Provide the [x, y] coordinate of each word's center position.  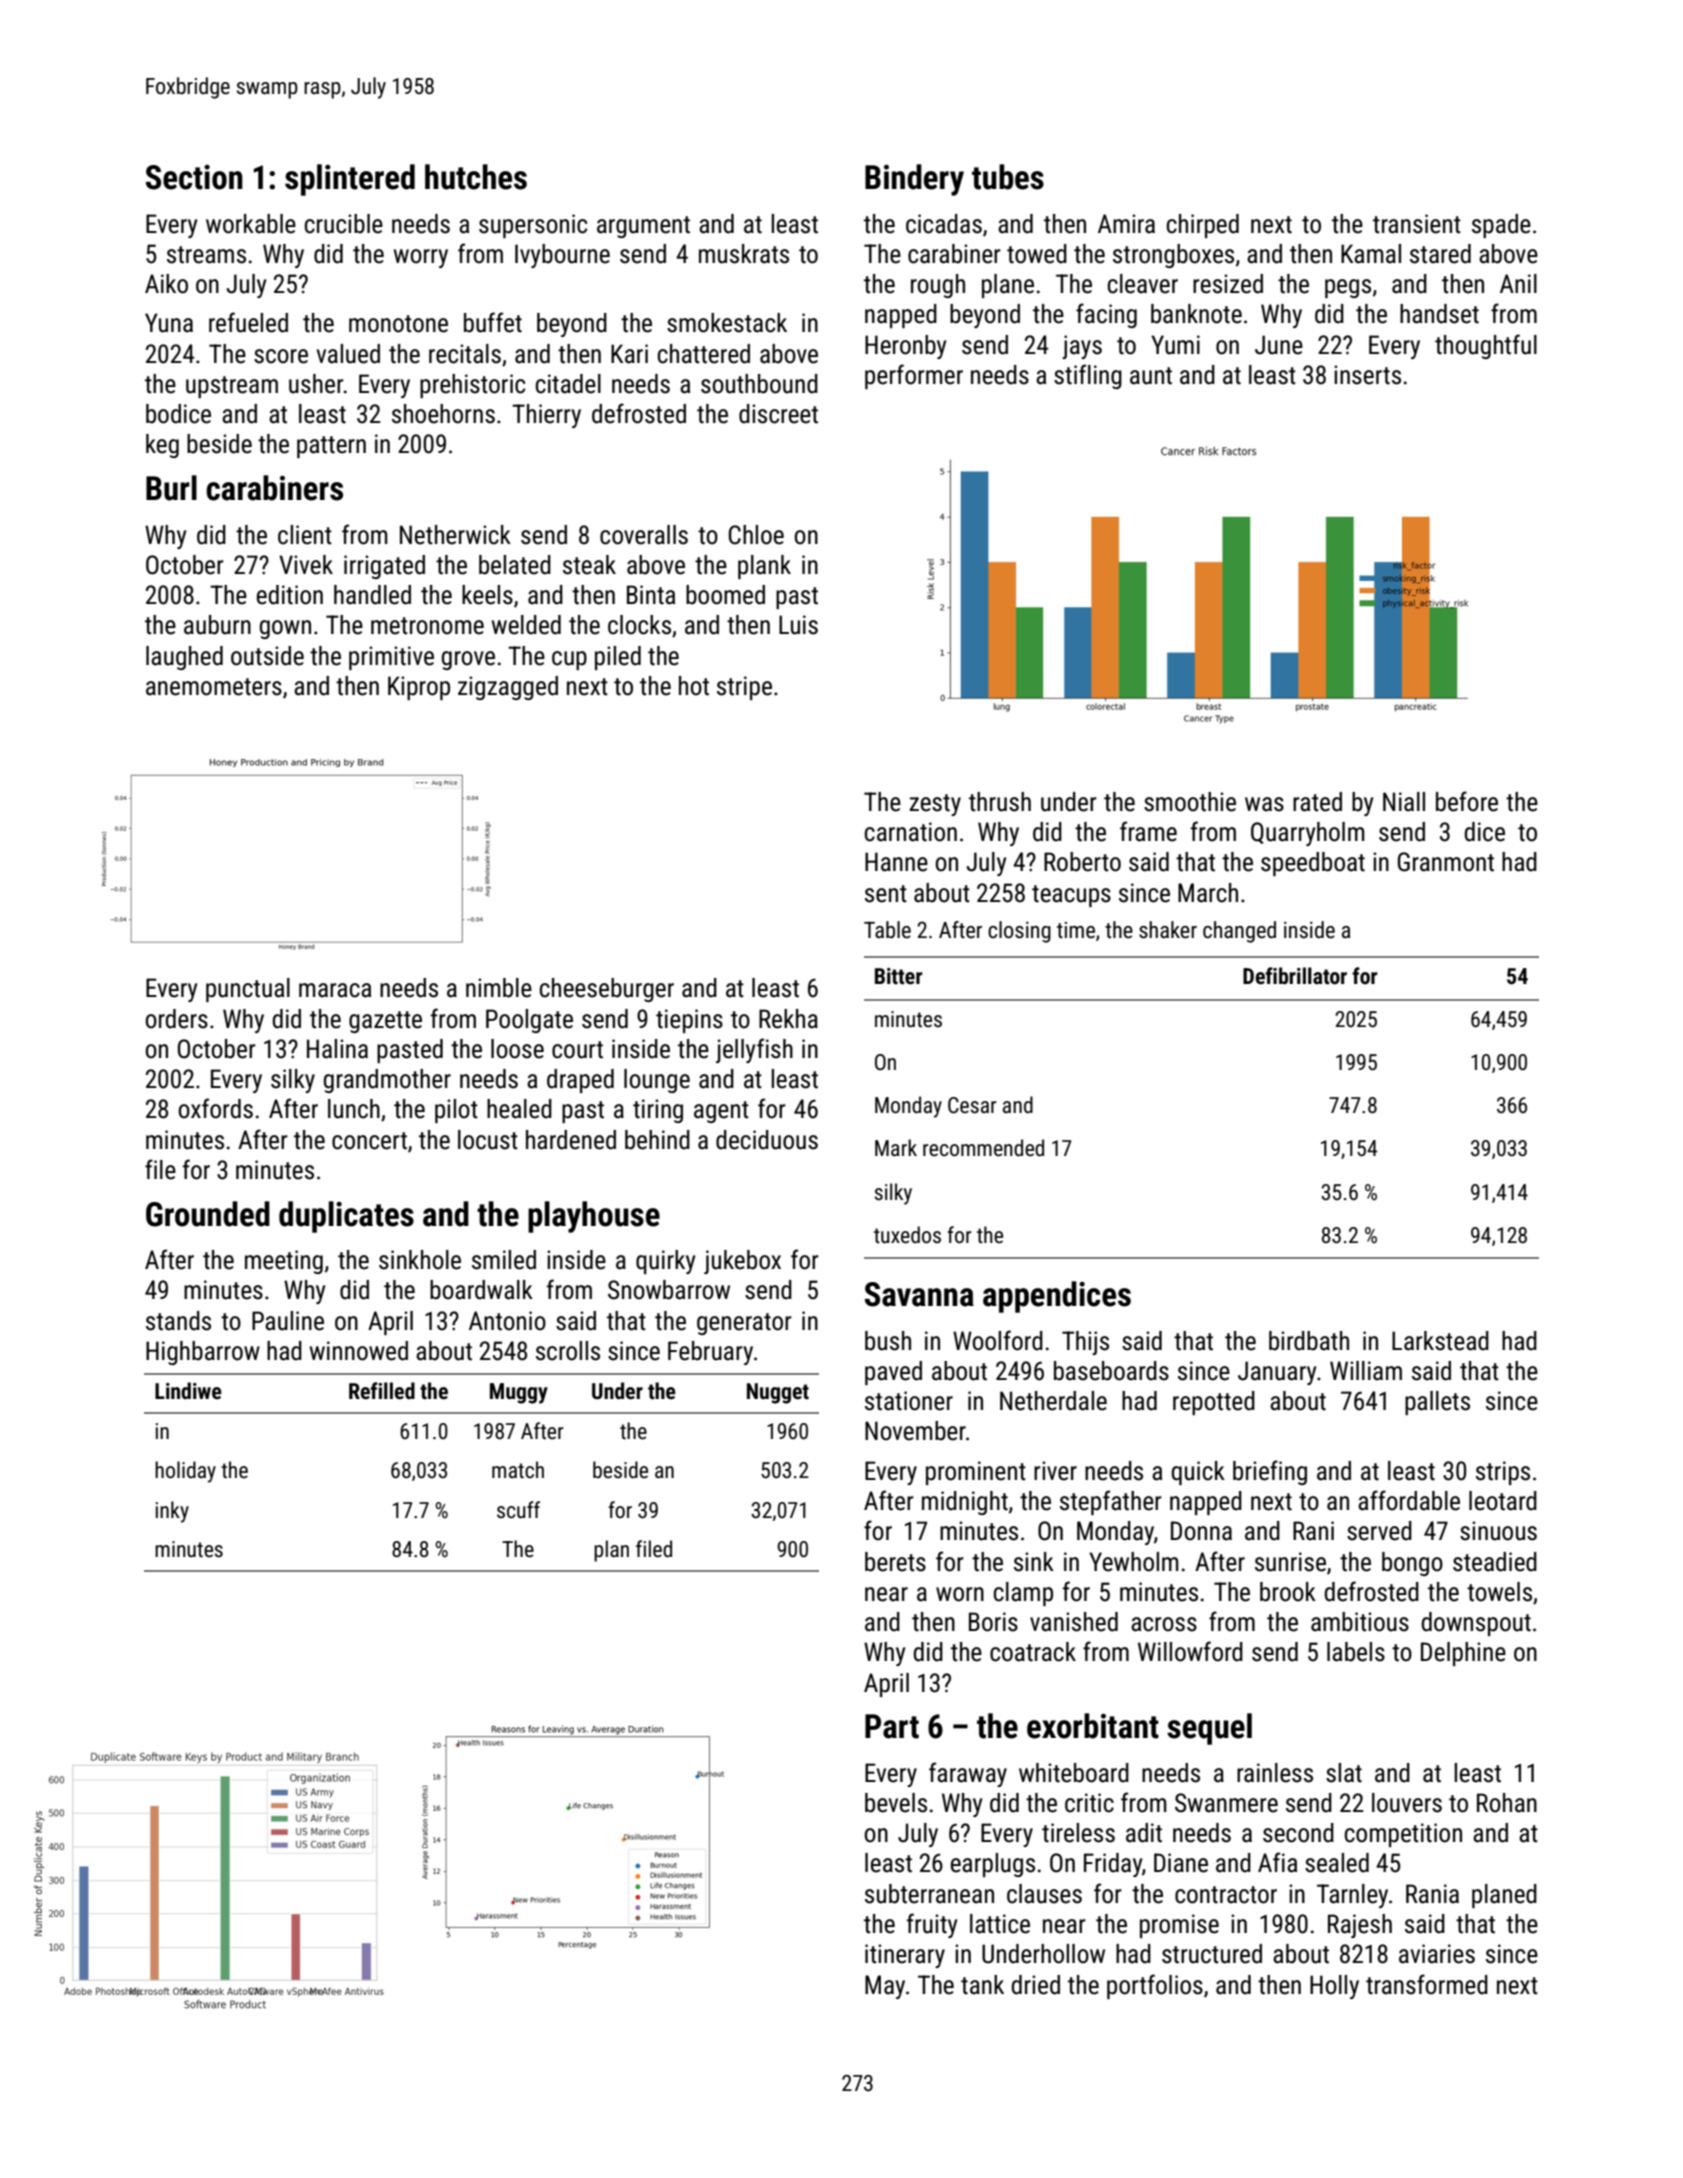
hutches [476, 177]
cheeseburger [607, 990]
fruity [932, 1925]
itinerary [905, 1956]
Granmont [1446, 862]
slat [1344, 1773]
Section [194, 177]
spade [1501, 226]
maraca [335, 990]
